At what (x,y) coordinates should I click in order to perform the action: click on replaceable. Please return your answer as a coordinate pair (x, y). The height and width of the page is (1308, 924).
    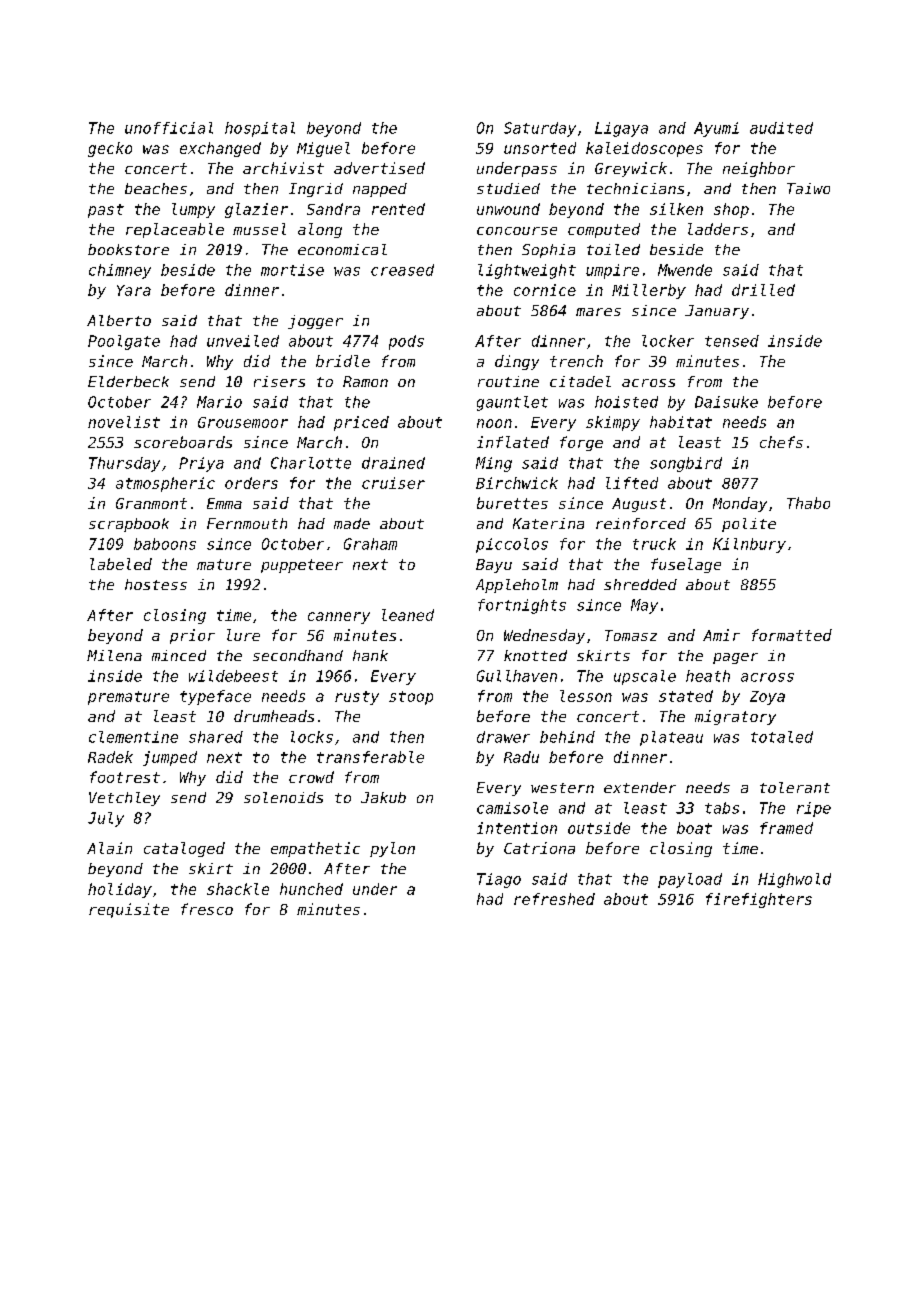
    Looking at the image, I should click on (175, 230).
